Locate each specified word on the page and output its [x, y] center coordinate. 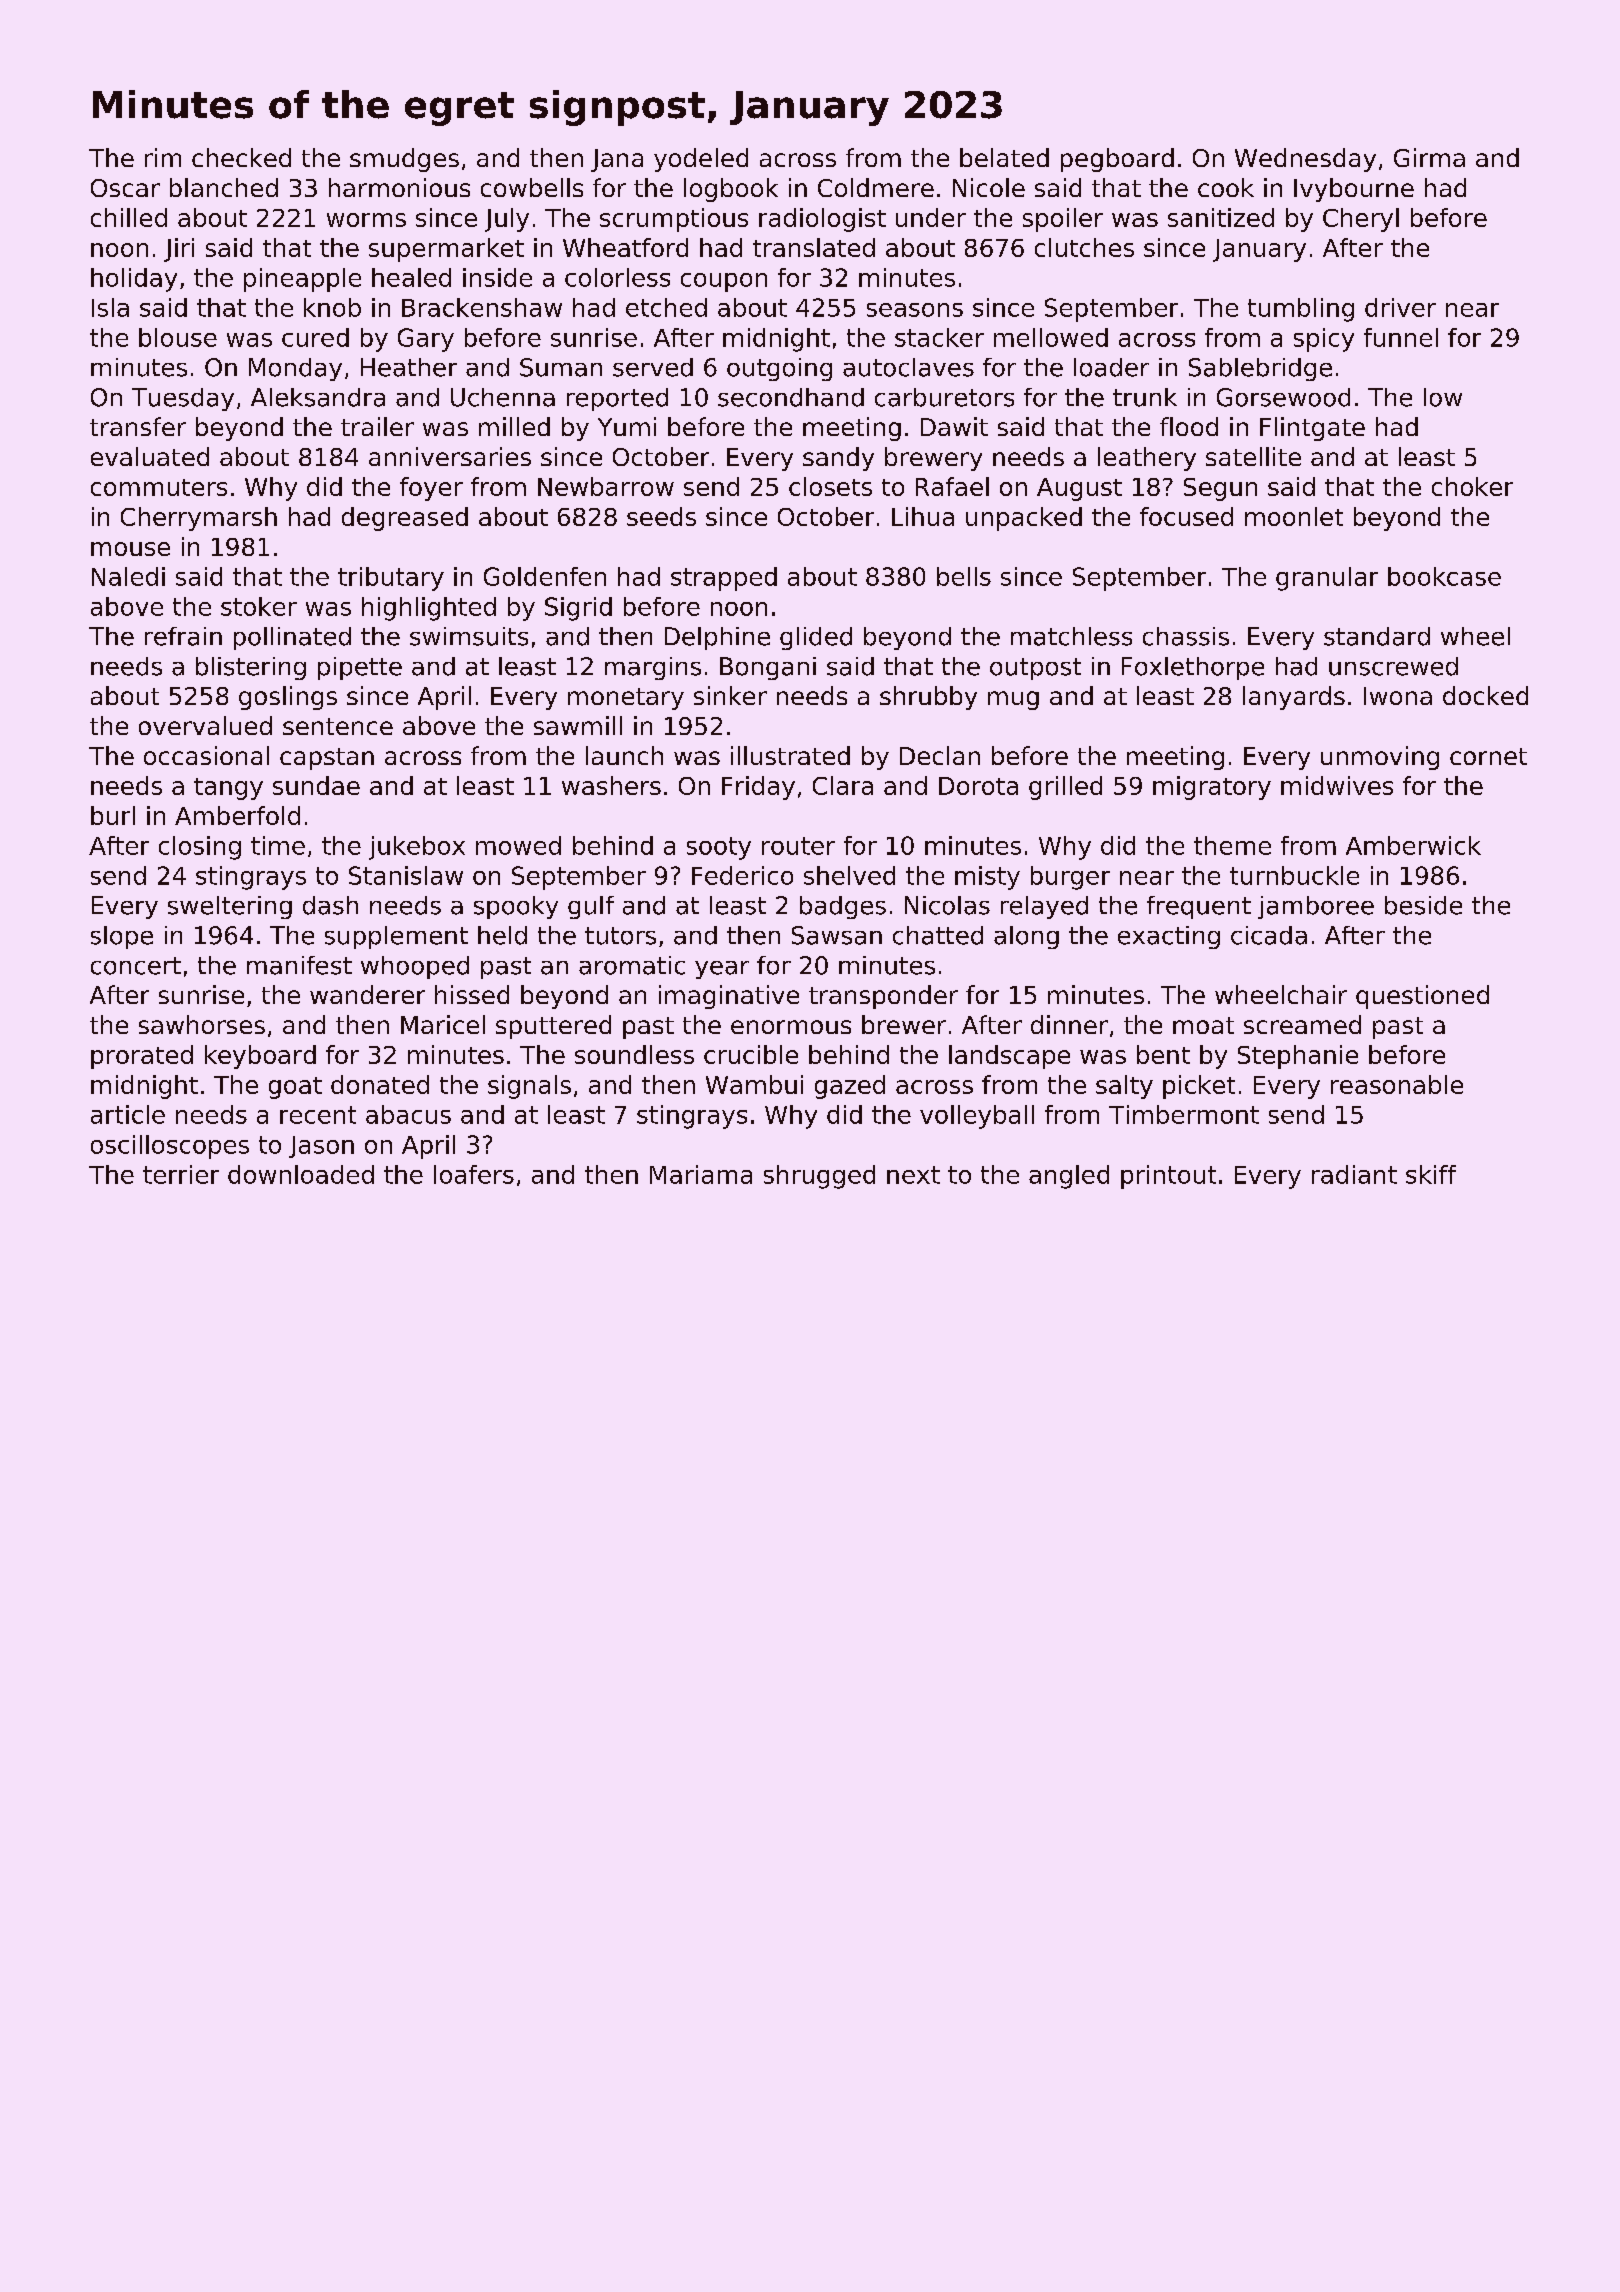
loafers [474, 1174]
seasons [915, 310]
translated [814, 247]
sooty [719, 848]
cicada [1269, 935]
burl [113, 815]
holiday [134, 280]
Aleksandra [318, 397]
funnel [1401, 337]
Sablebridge [1260, 369]
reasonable [1397, 1084]
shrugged [819, 1177]
